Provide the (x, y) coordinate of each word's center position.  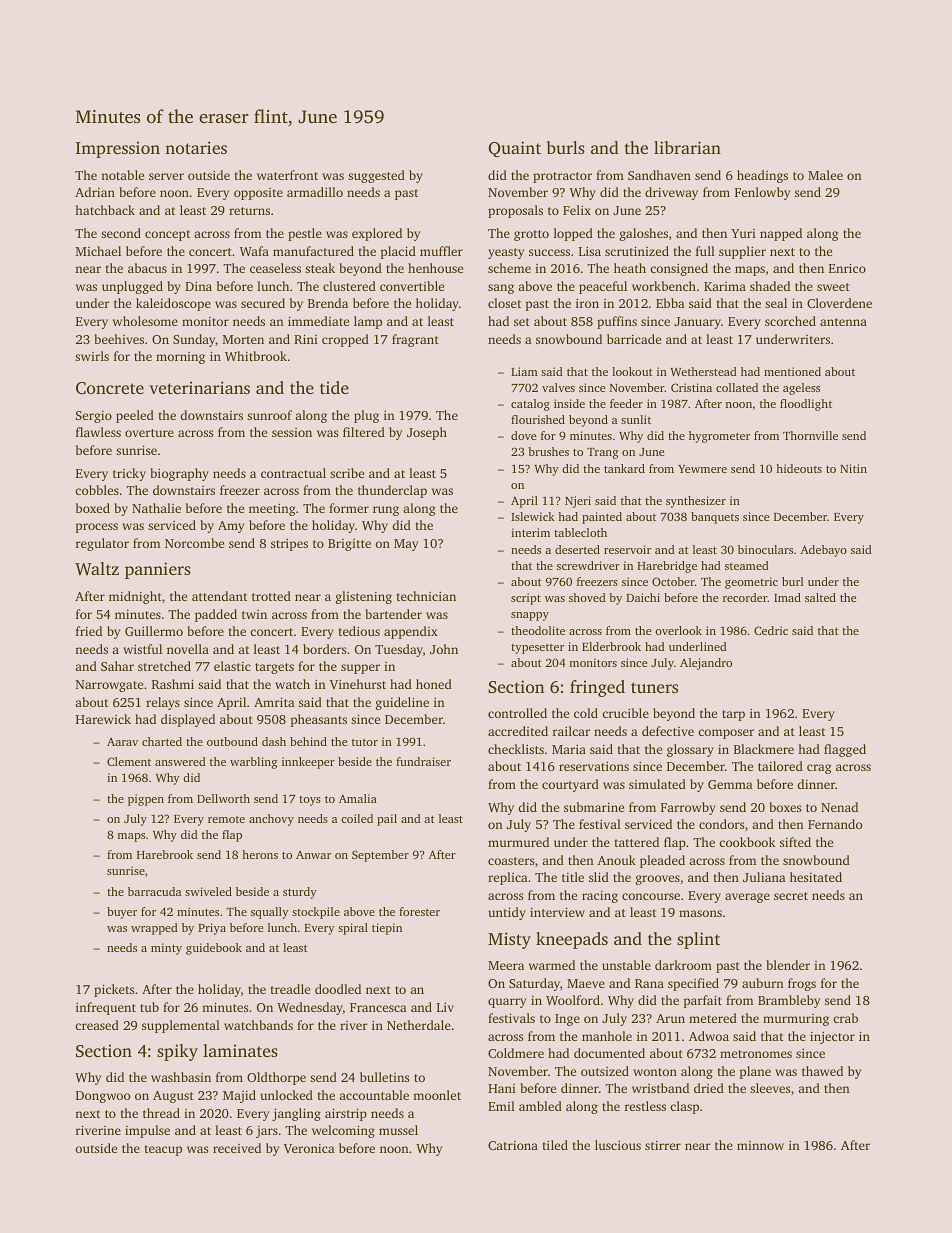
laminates (240, 1050)
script (526, 599)
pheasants (318, 720)
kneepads (572, 940)
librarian (687, 147)
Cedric (771, 630)
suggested (376, 176)
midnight (135, 597)
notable (122, 175)
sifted (795, 842)
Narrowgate (109, 686)
